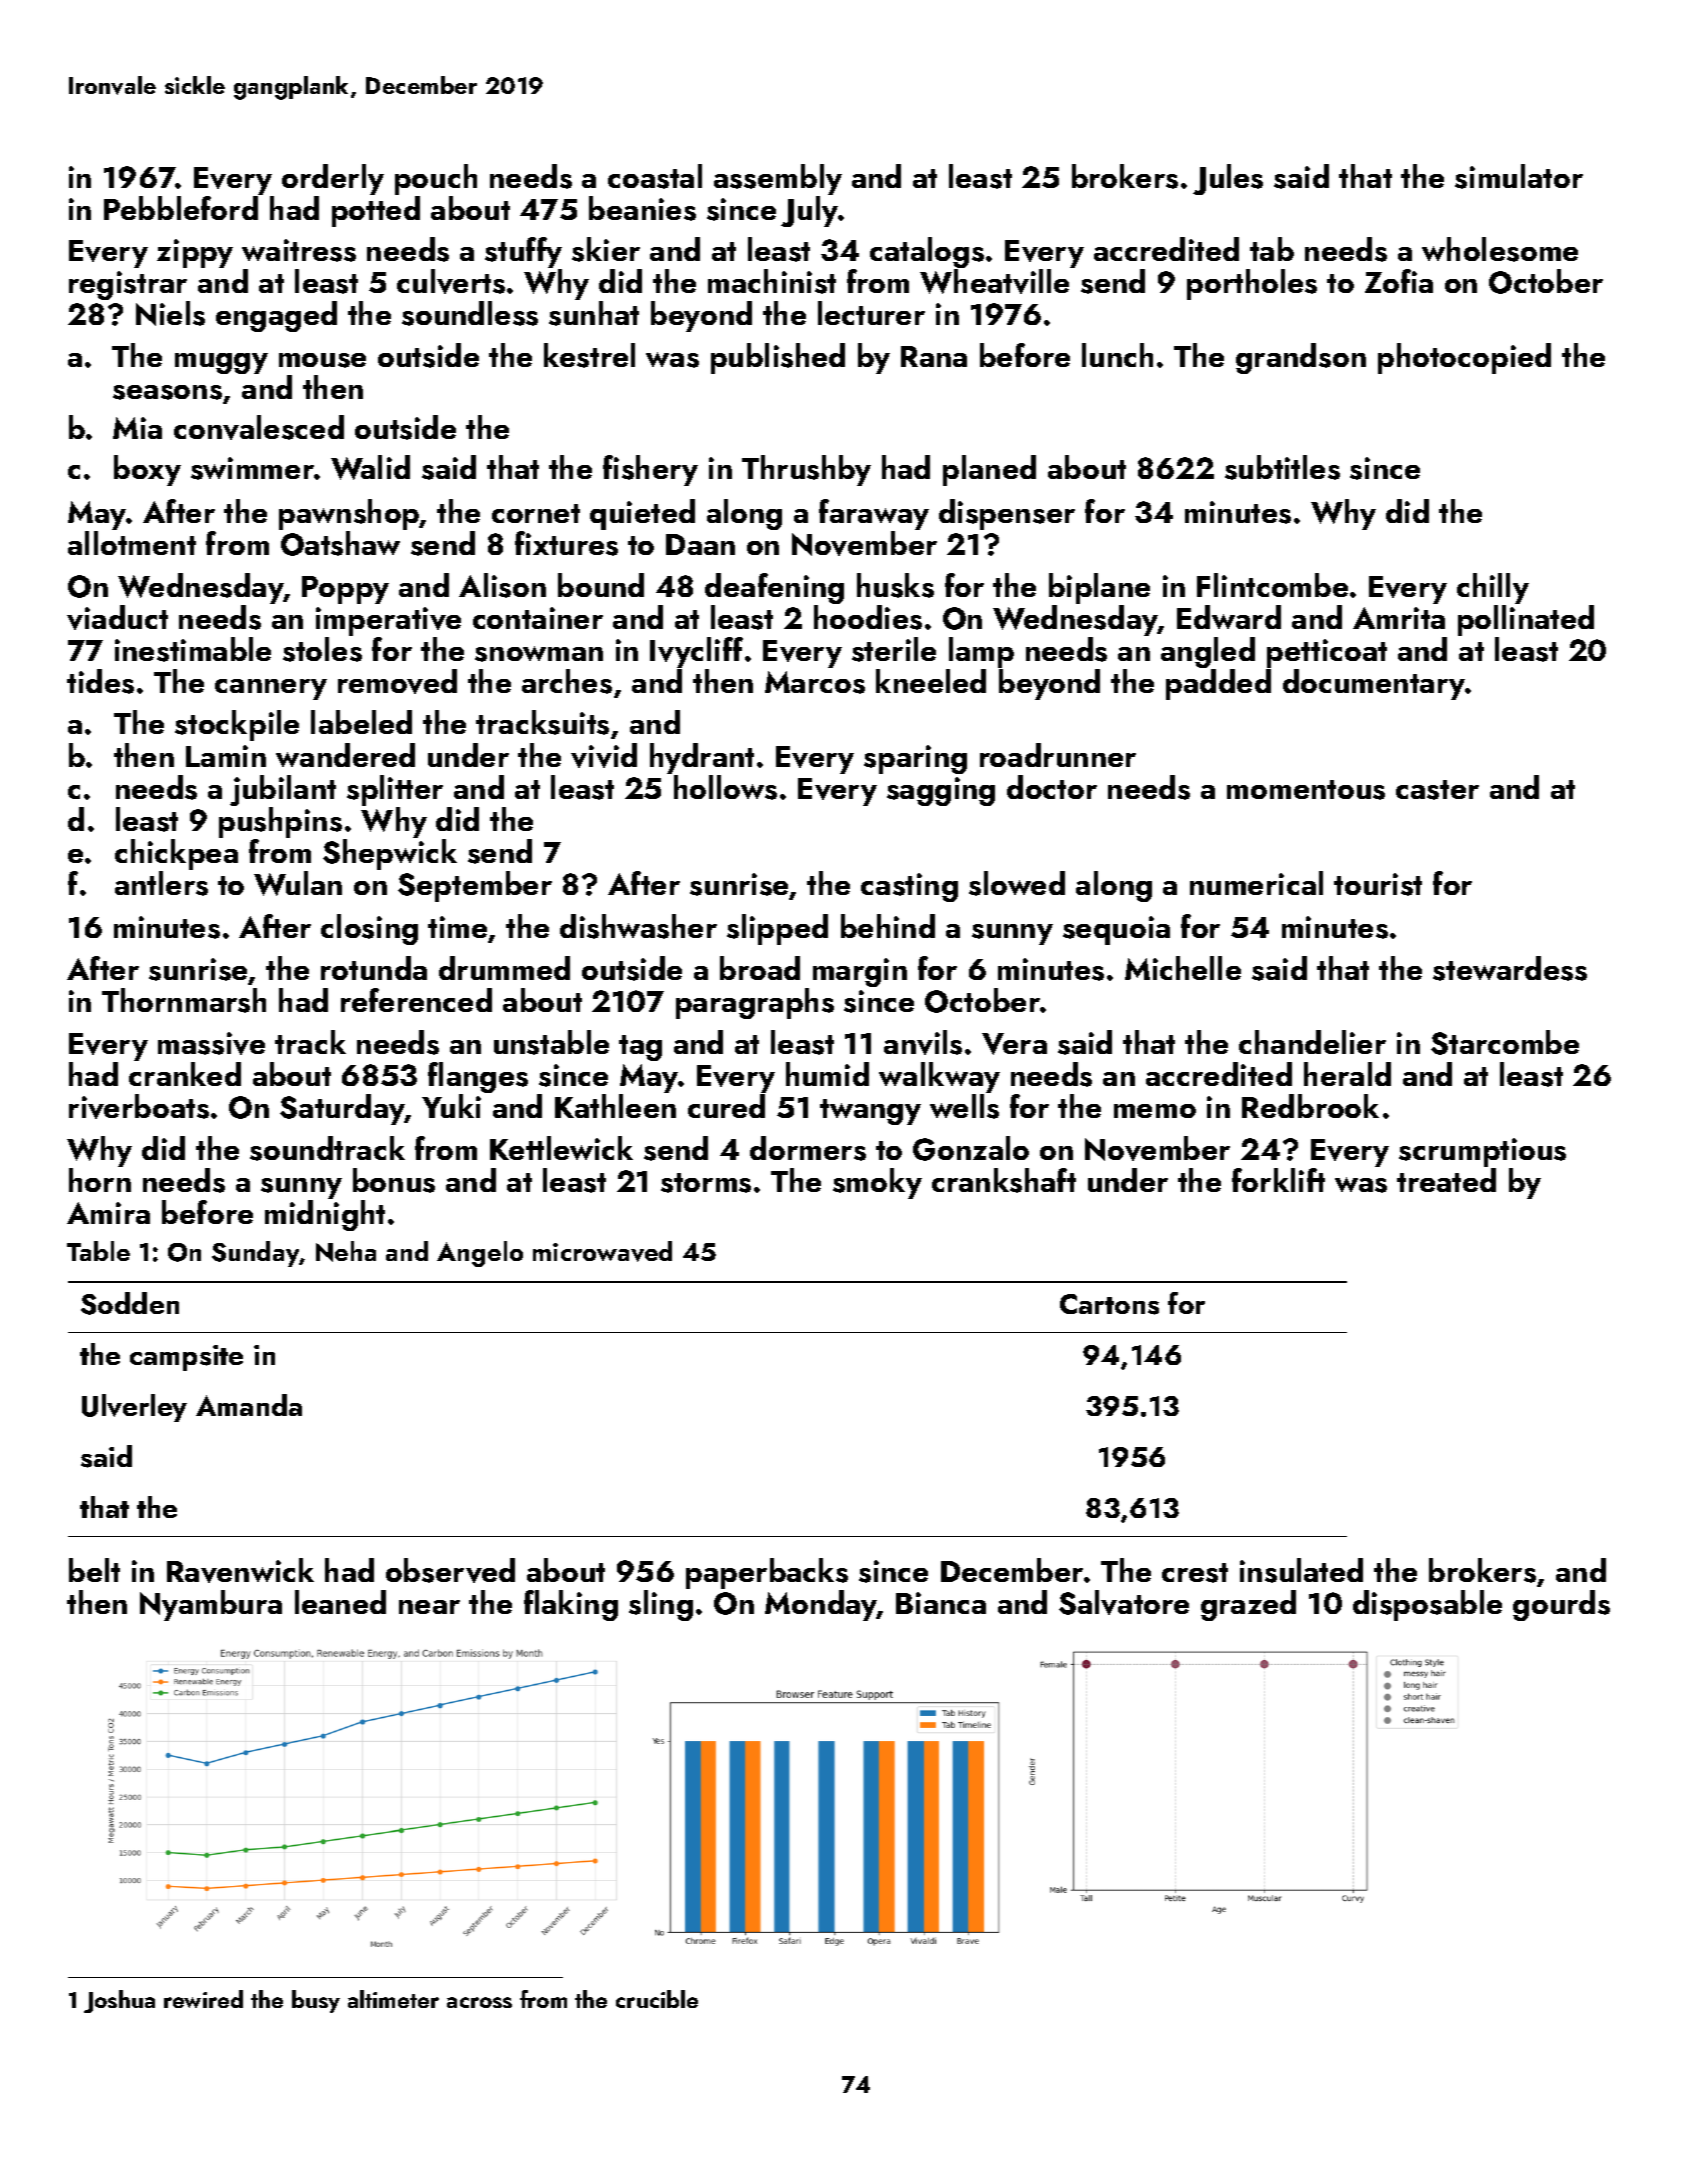 This screenshot has width=1683, height=2178. What do you see at coordinates (181, 208) in the screenshot?
I see `Pebbleford` at bounding box center [181, 208].
